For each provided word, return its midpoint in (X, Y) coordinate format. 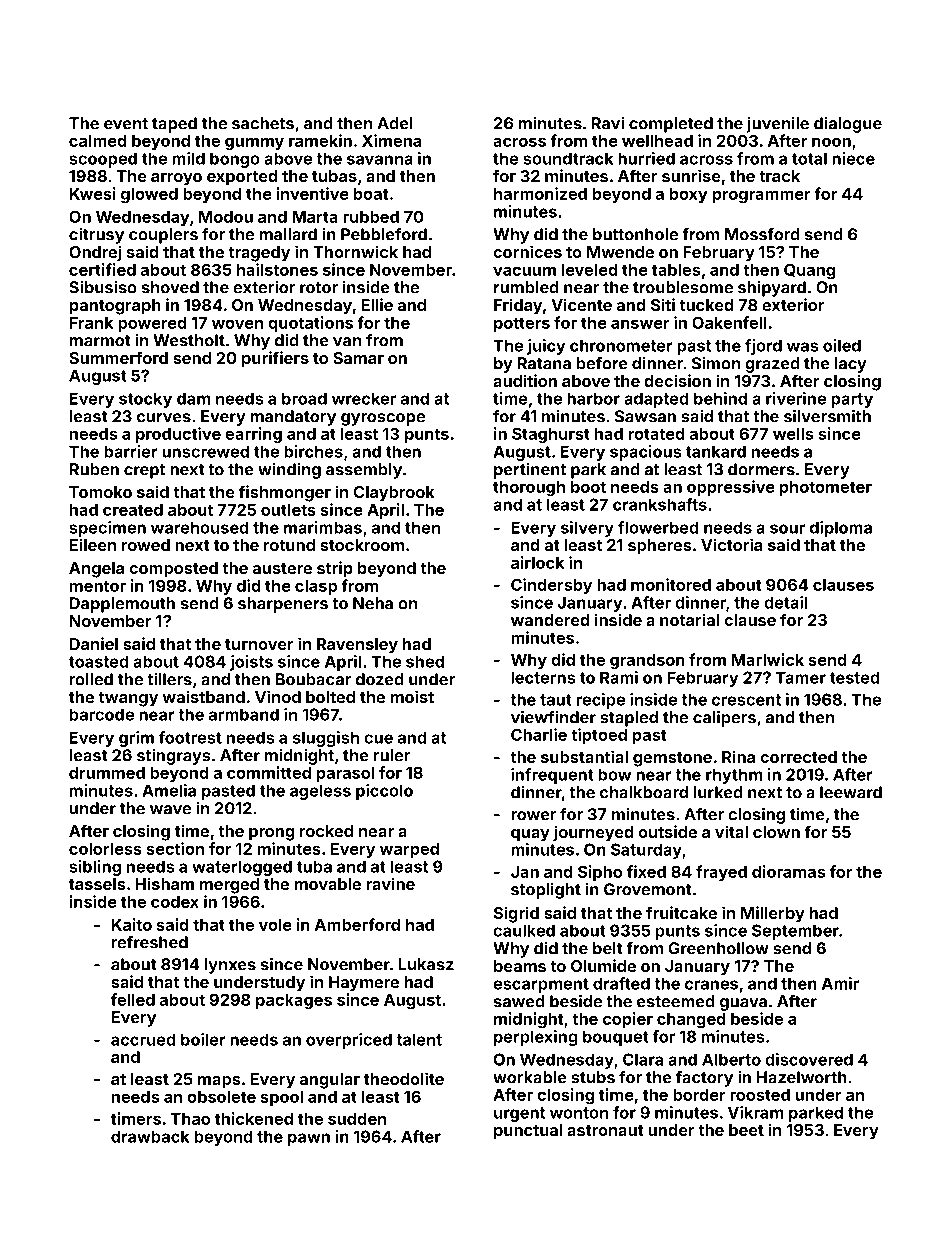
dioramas (788, 871)
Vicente (581, 304)
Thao (190, 1119)
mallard (288, 234)
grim (136, 739)
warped (409, 850)
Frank (92, 323)
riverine (796, 398)
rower (533, 816)
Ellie (377, 304)
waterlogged (242, 868)
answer (640, 324)
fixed (646, 871)
